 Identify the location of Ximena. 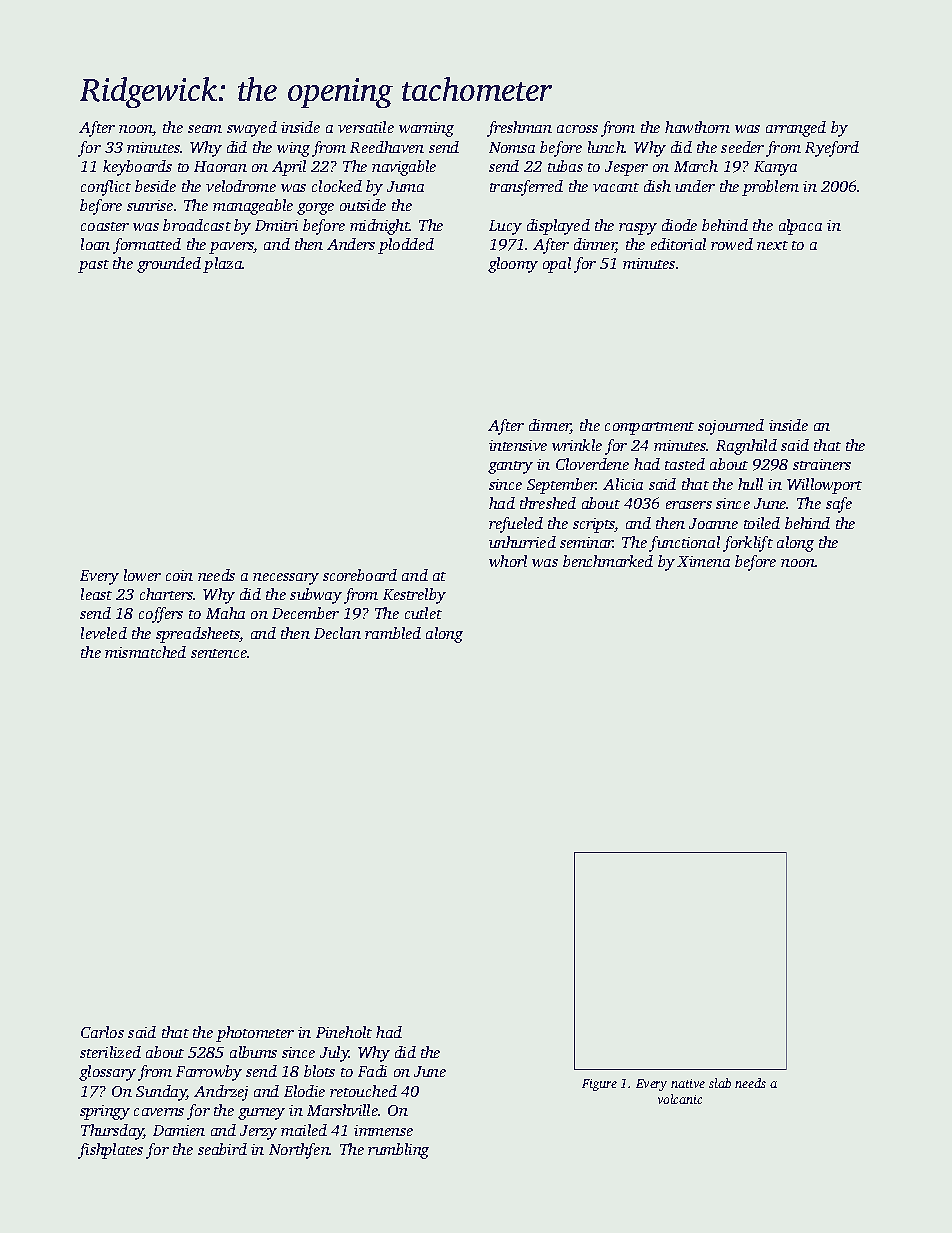
(703, 561).
